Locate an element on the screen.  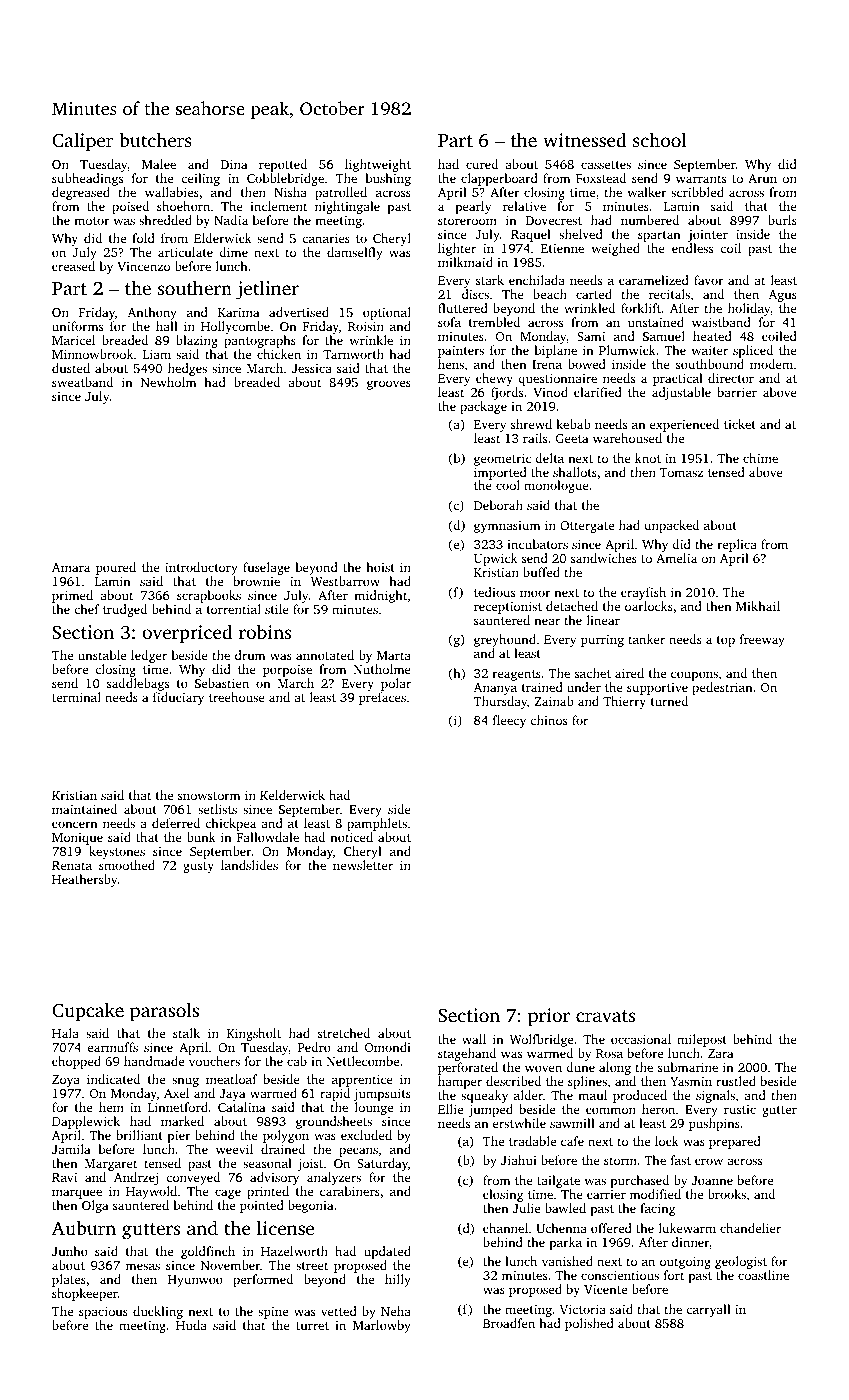
milepost is located at coordinates (702, 1040).
